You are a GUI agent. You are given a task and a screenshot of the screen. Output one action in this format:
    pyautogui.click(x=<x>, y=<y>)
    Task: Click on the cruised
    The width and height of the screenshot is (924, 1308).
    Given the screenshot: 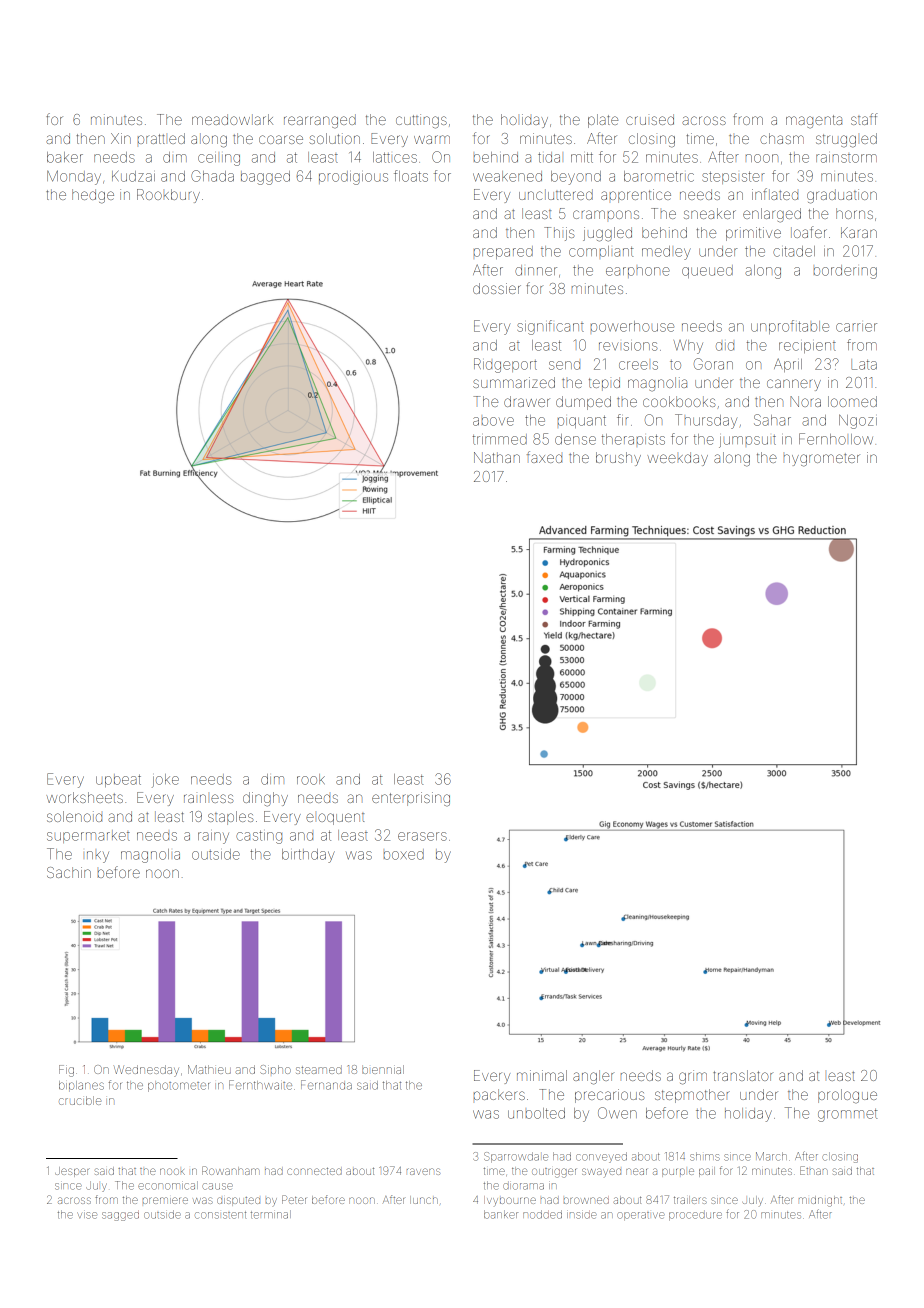 What is the action you would take?
    pyautogui.click(x=650, y=119)
